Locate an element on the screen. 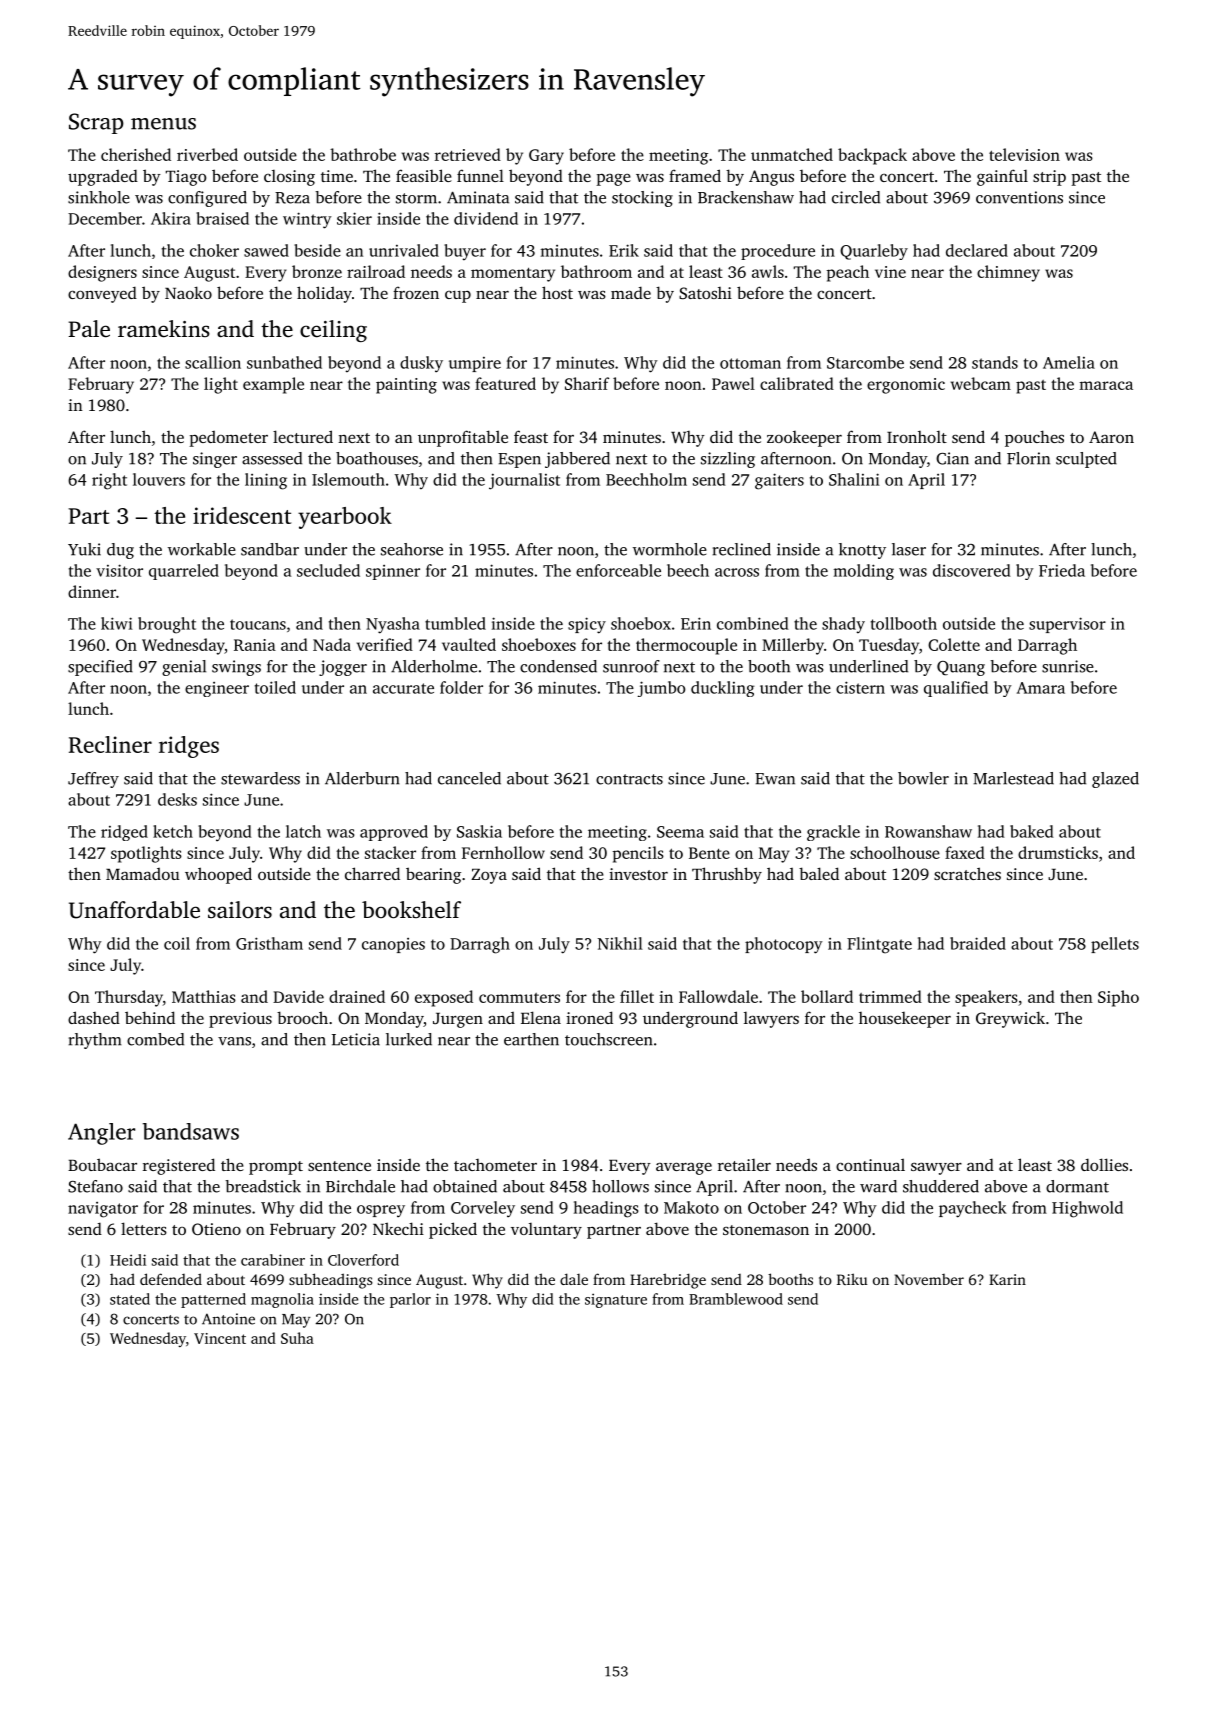  Sharif is located at coordinates (587, 383).
